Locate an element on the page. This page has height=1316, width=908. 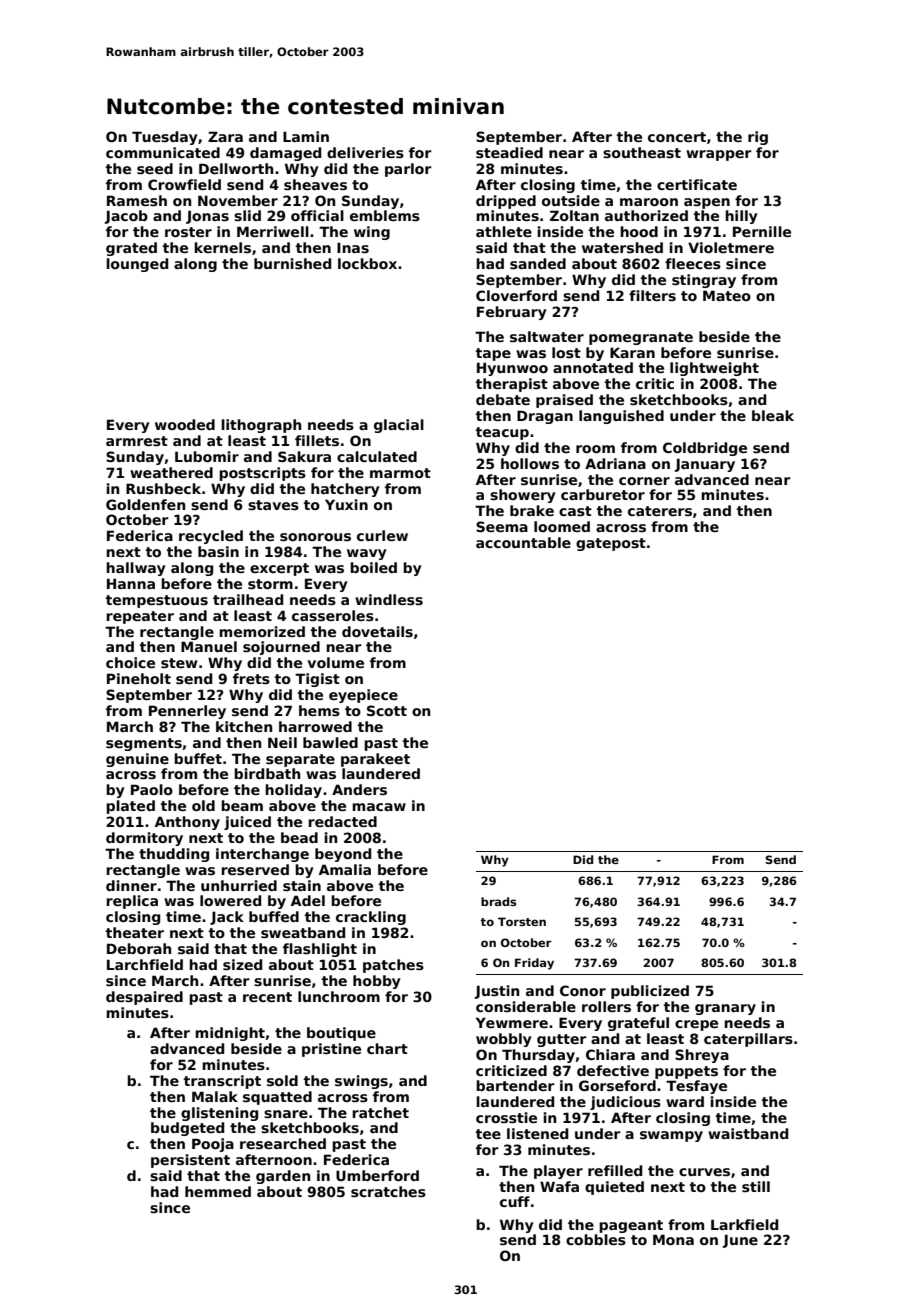
Lamin is located at coordinates (306, 136).
